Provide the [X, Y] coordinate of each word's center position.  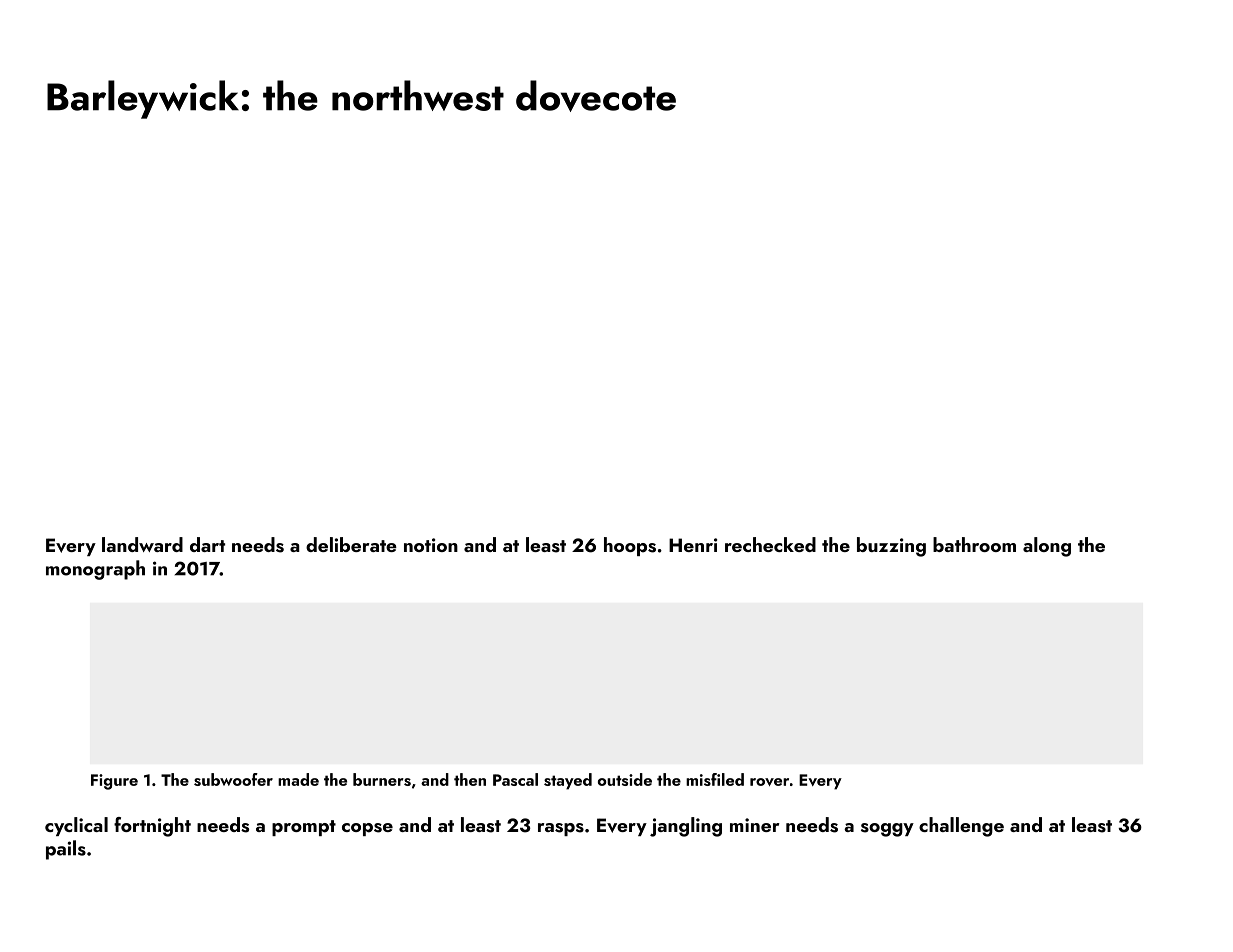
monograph [95, 570]
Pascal [515, 779]
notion [431, 545]
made [298, 779]
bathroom [974, 544]
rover [769, 782]
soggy [887, 830]
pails [66, 850]
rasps [561, 829]
